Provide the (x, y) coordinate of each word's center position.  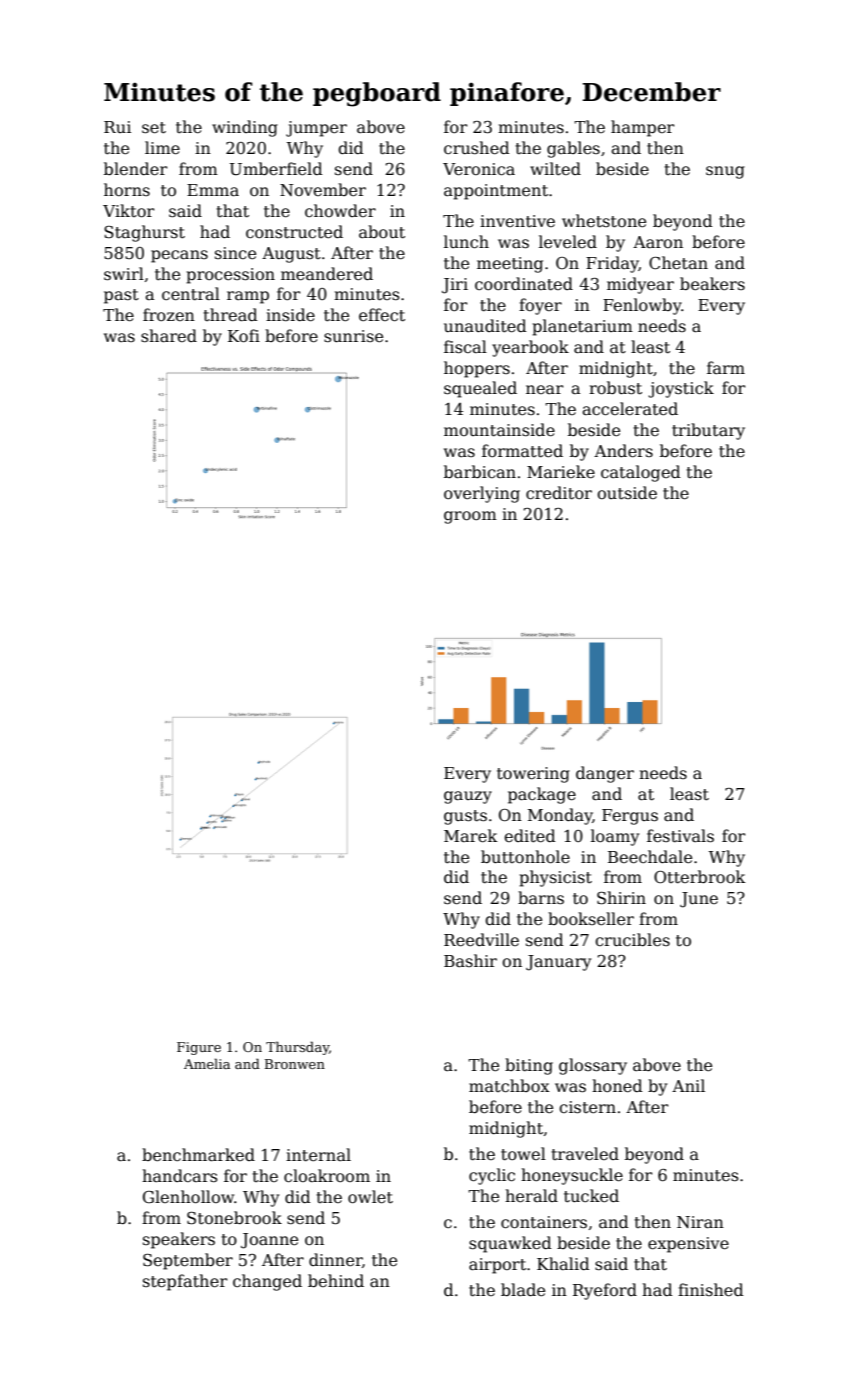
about (382, 231)
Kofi (244, 335)
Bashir (470, 960)
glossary (593, 1066)
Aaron (658, 242)
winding (245, 128)
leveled (568, 242)
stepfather (185, 1282)
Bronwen (295, 1064)
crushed (477, 148)
